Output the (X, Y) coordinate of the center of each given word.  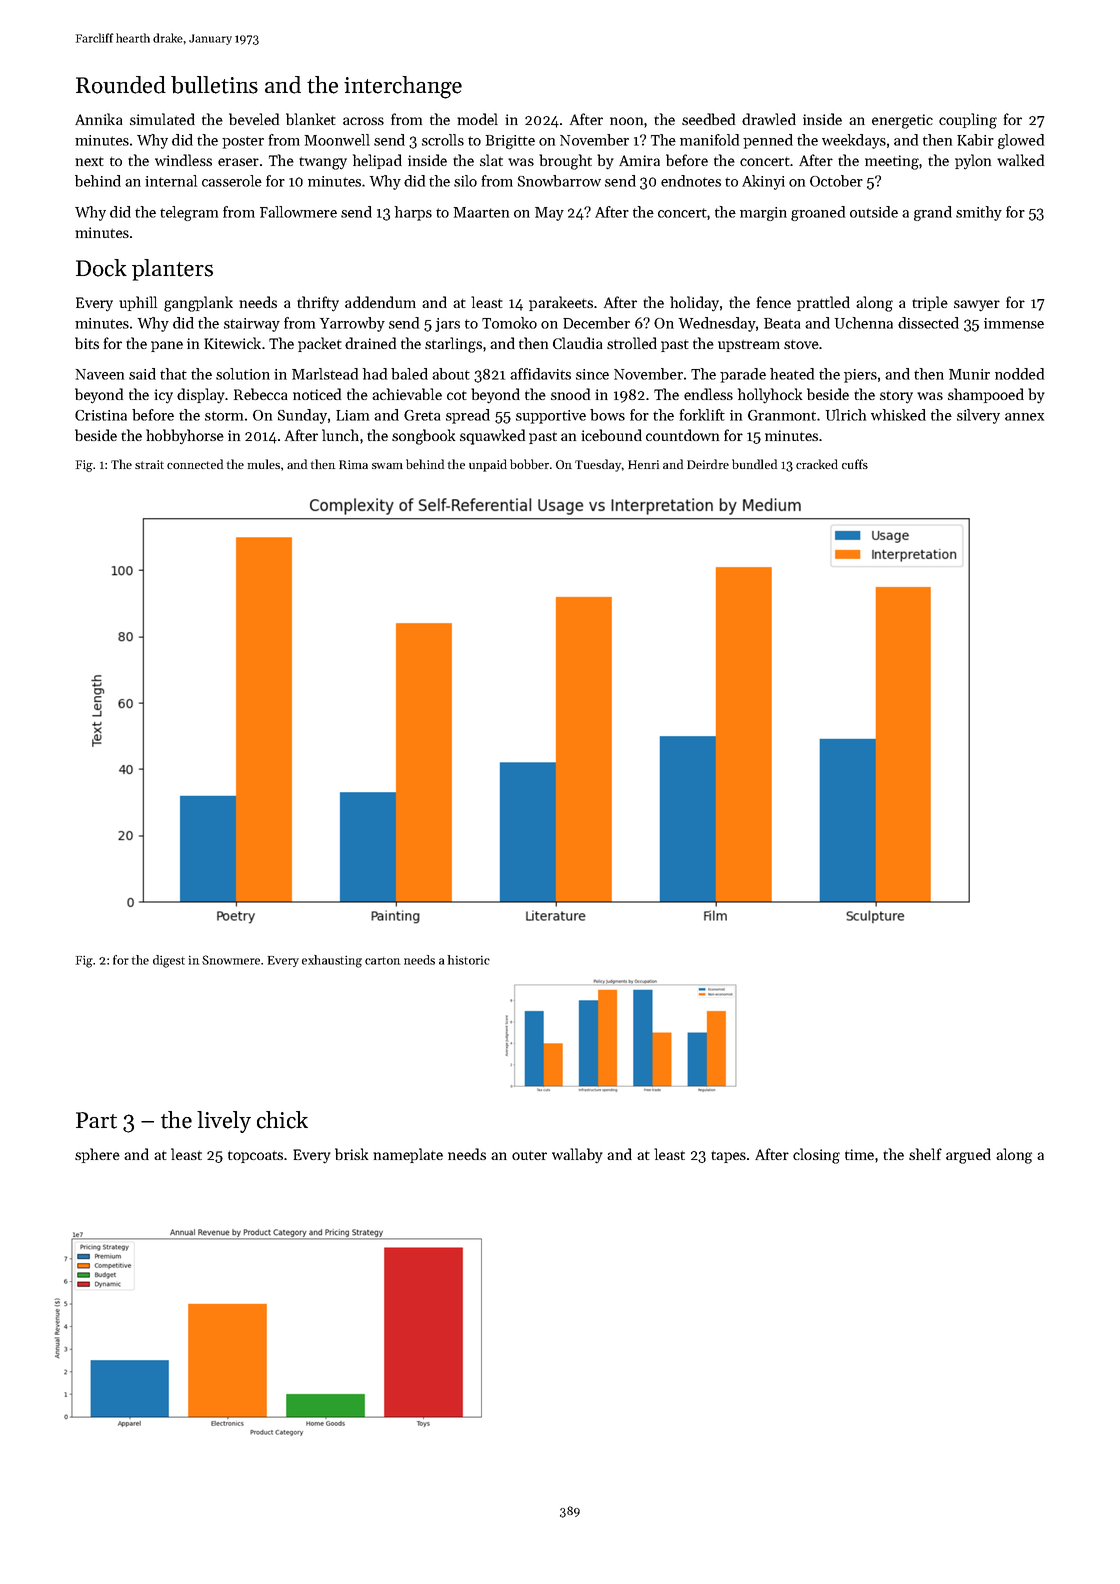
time (859, 1154)
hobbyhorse (185, 437)
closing (816, 1156)
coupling (968, 121)
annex (1024, 417)
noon (626, 121)
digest (169, 961)
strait (149, 464)
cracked (817, 464)
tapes (728, 1157)
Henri (643, 464)
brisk (351, 1154)
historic (469, 960)
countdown (682, 435)
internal (171, 181)
